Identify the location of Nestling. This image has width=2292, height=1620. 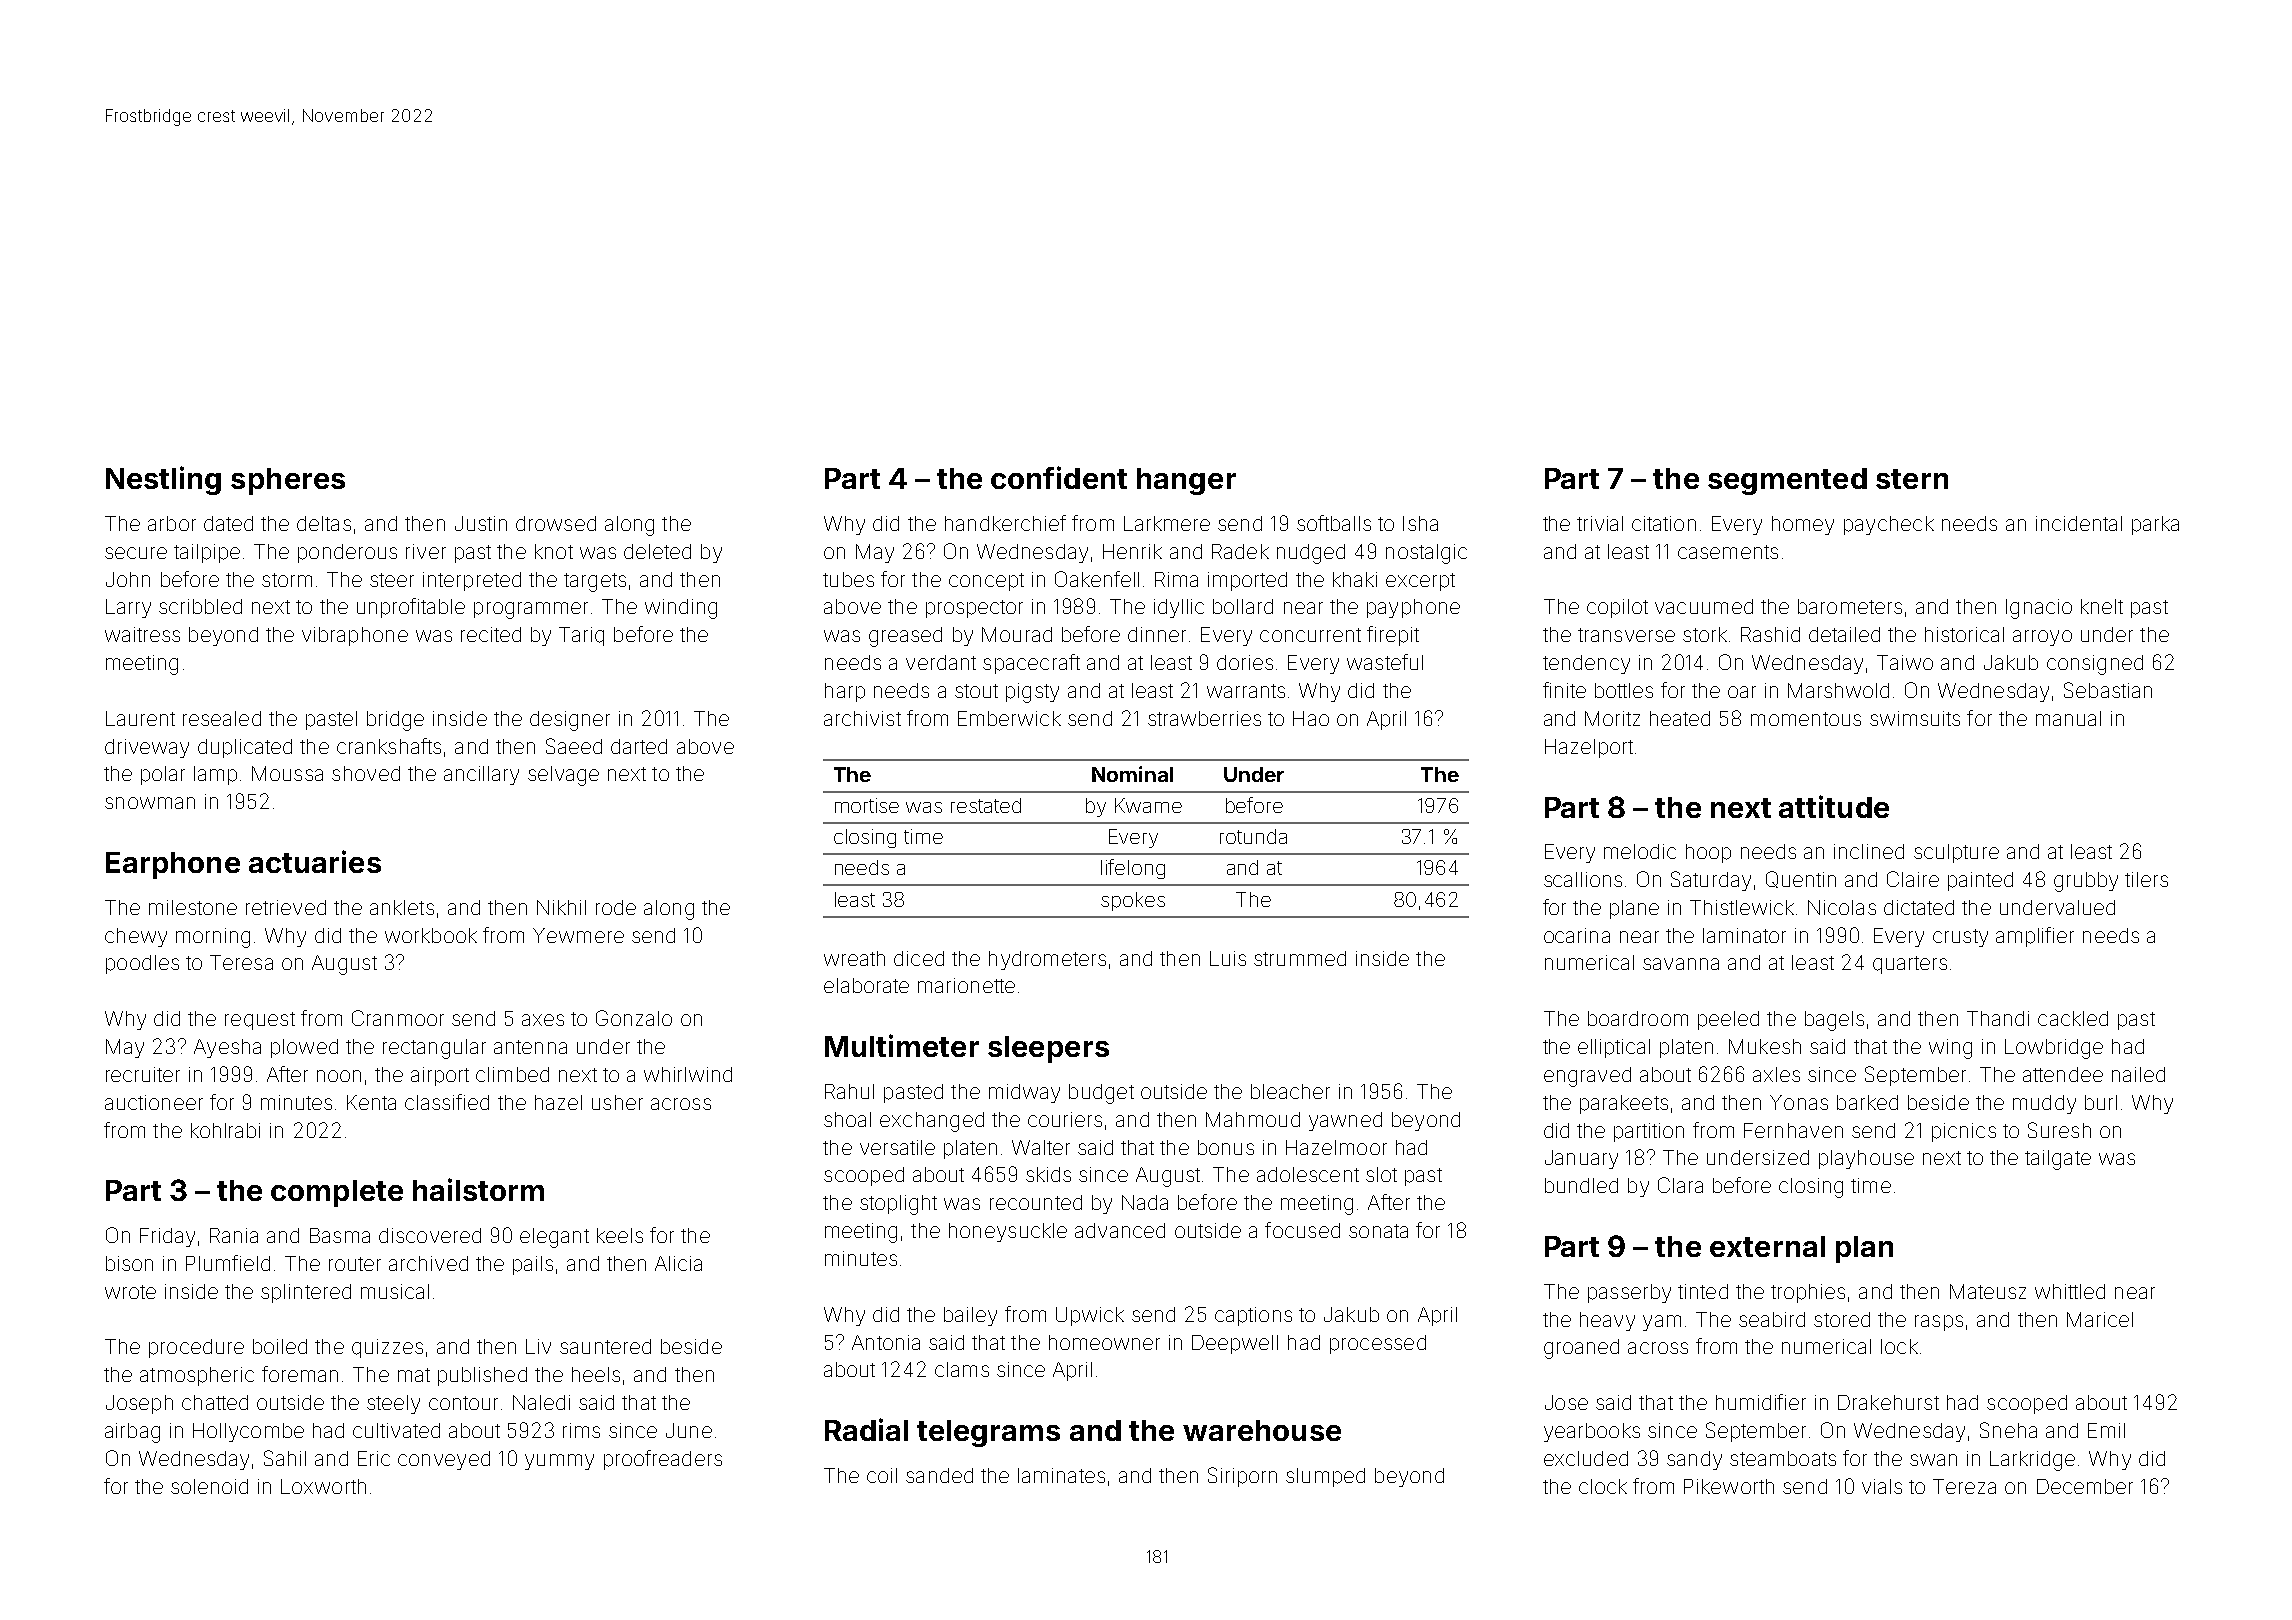
(163, 480).
